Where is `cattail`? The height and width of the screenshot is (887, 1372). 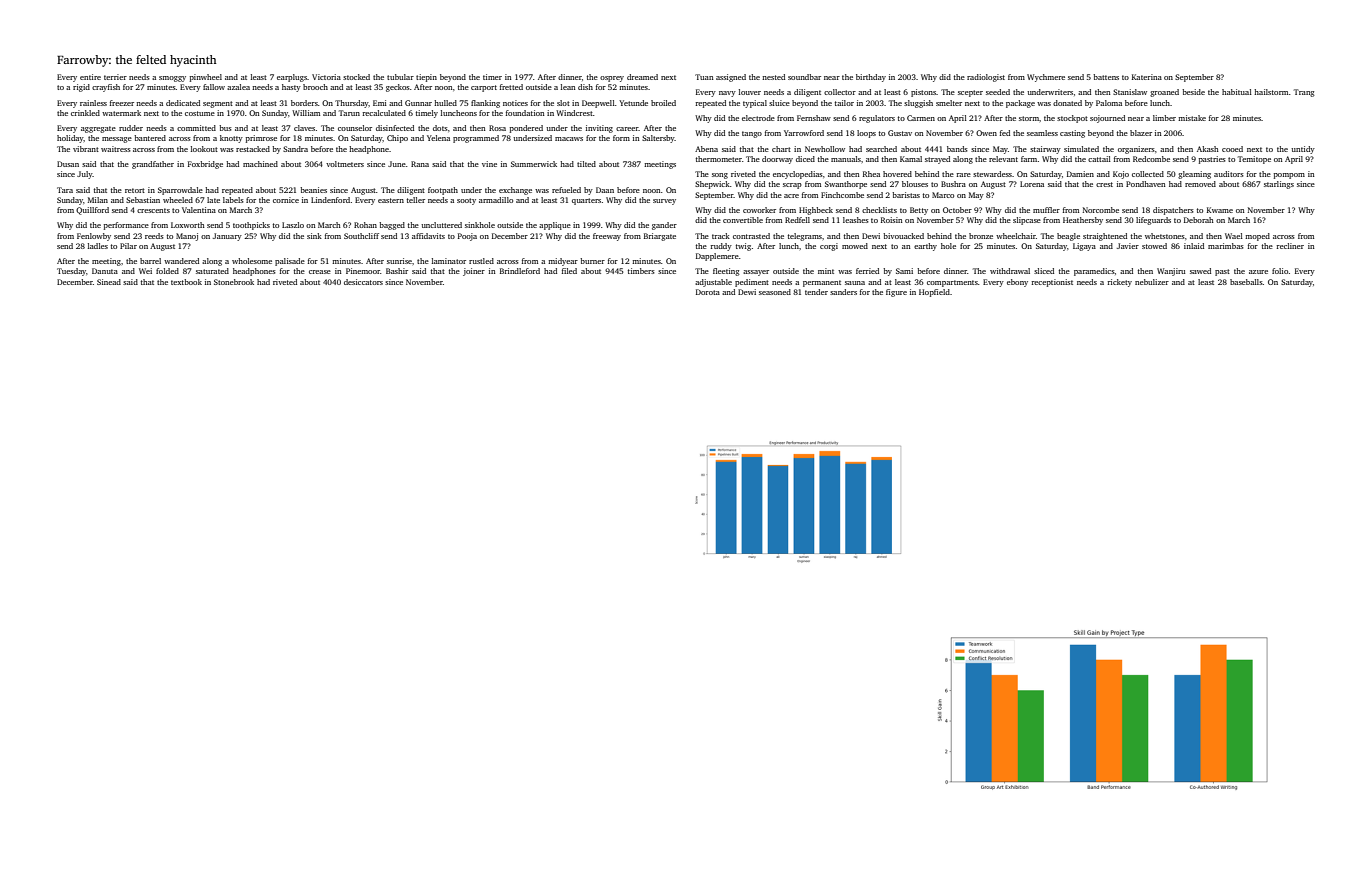 cattail is located at coordinates (1099, 159).
